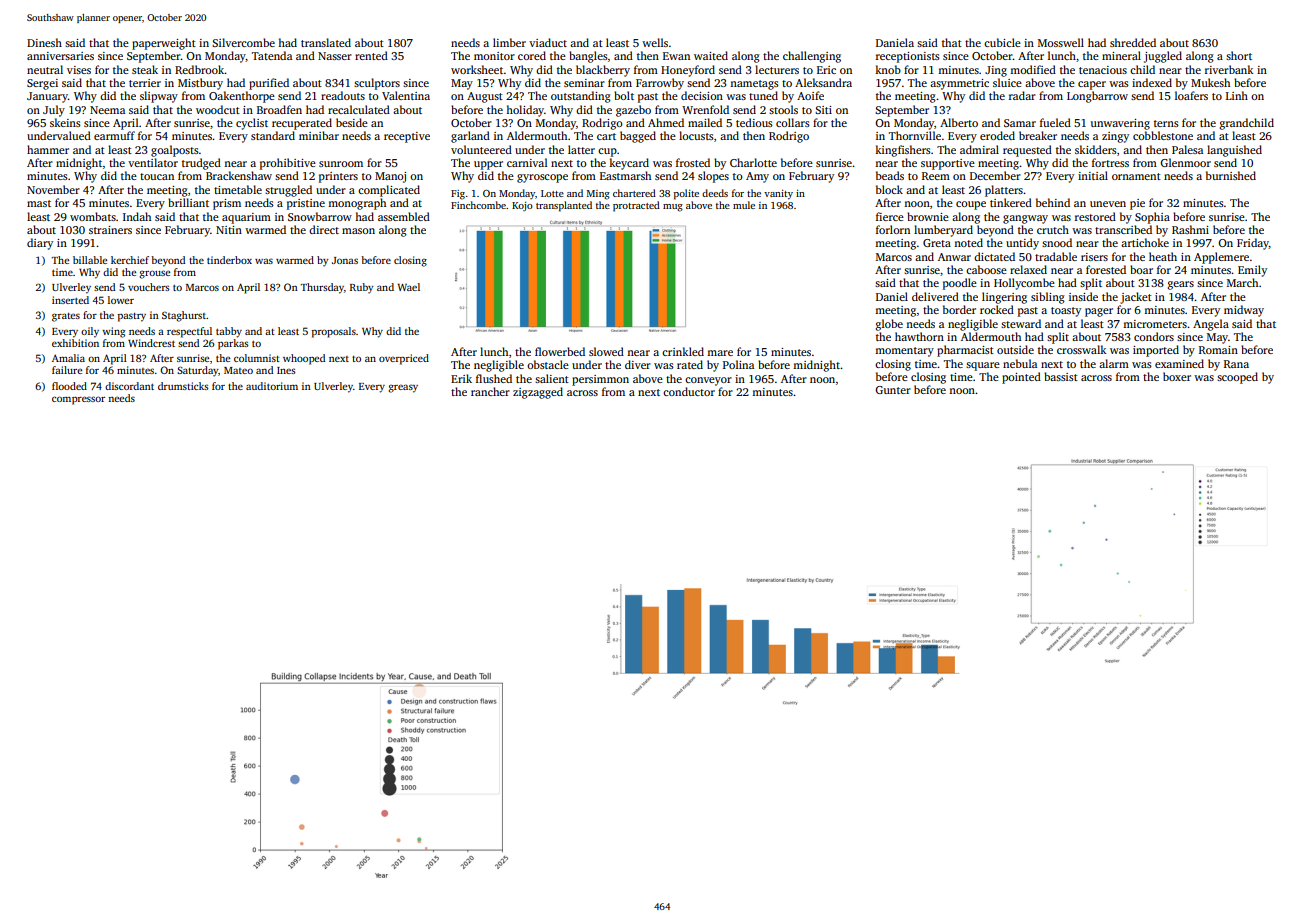  Describe the element at coordinates (1133, 42) in the page. I see `shredded` at that location.
